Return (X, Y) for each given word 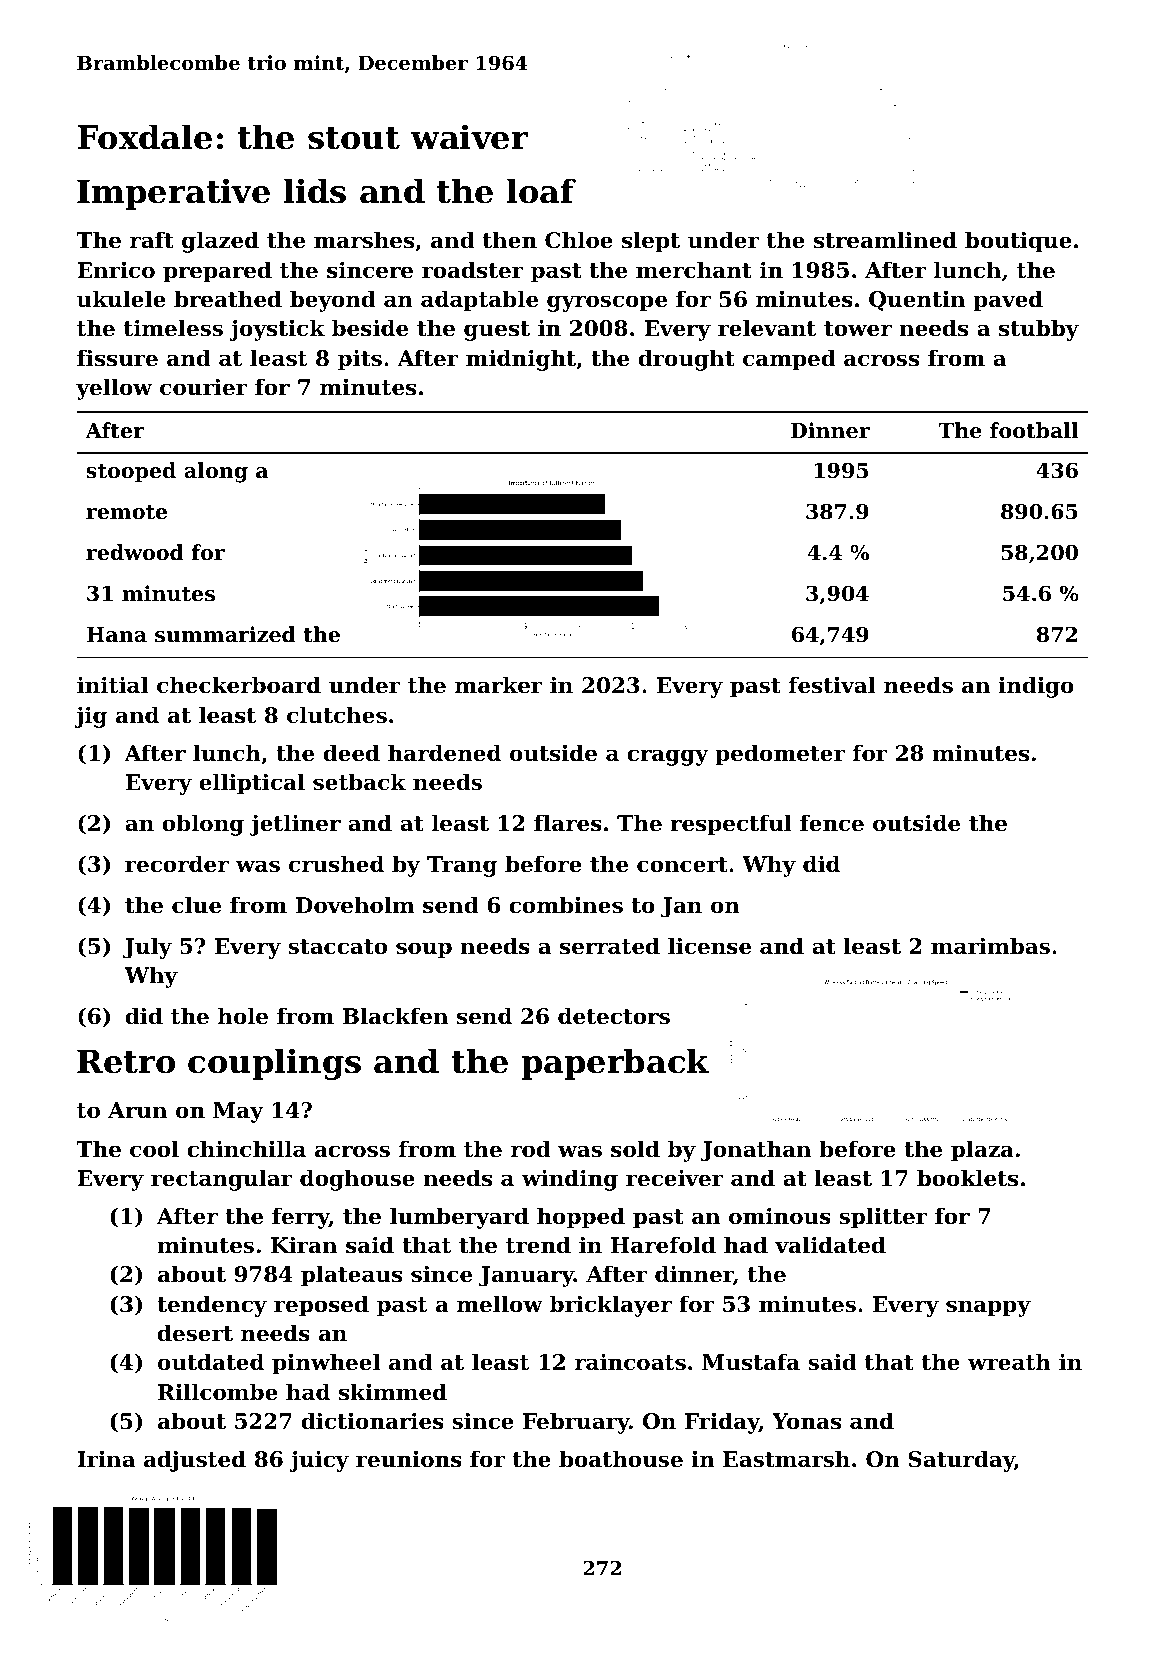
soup (424, 950)
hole (243, 1016)
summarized (225, 634)
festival (832, 685)
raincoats (630, 1362)
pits (360, 360)
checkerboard (239, 685)
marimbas (990, 946)
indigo (1036, 687)
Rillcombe (218, 1392)
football (1034, 430)
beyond (333, 301)
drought (686, 360)
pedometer (780, 755)
